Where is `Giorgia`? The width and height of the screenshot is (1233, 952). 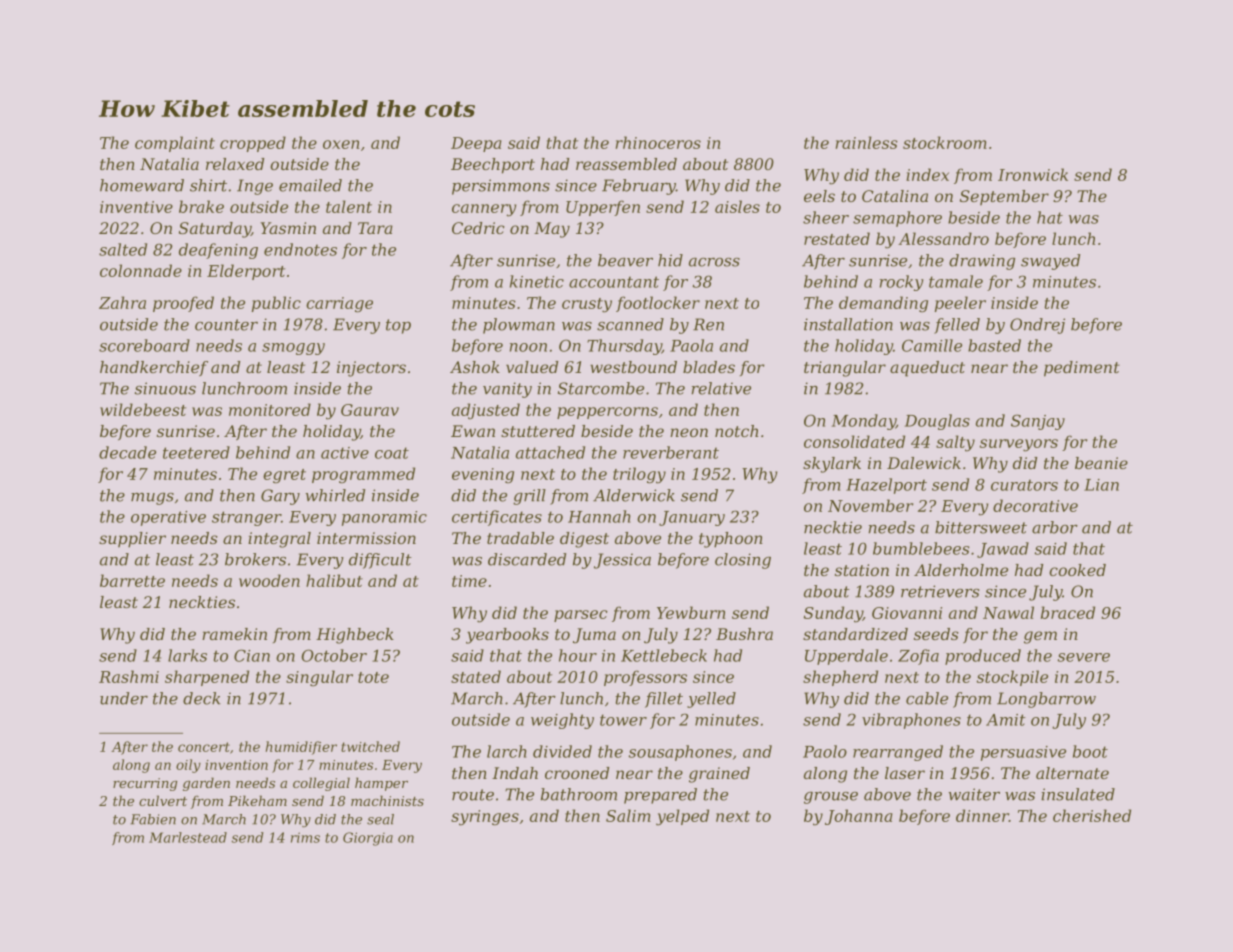
Giorgia is located at coordinates (368, 839).
